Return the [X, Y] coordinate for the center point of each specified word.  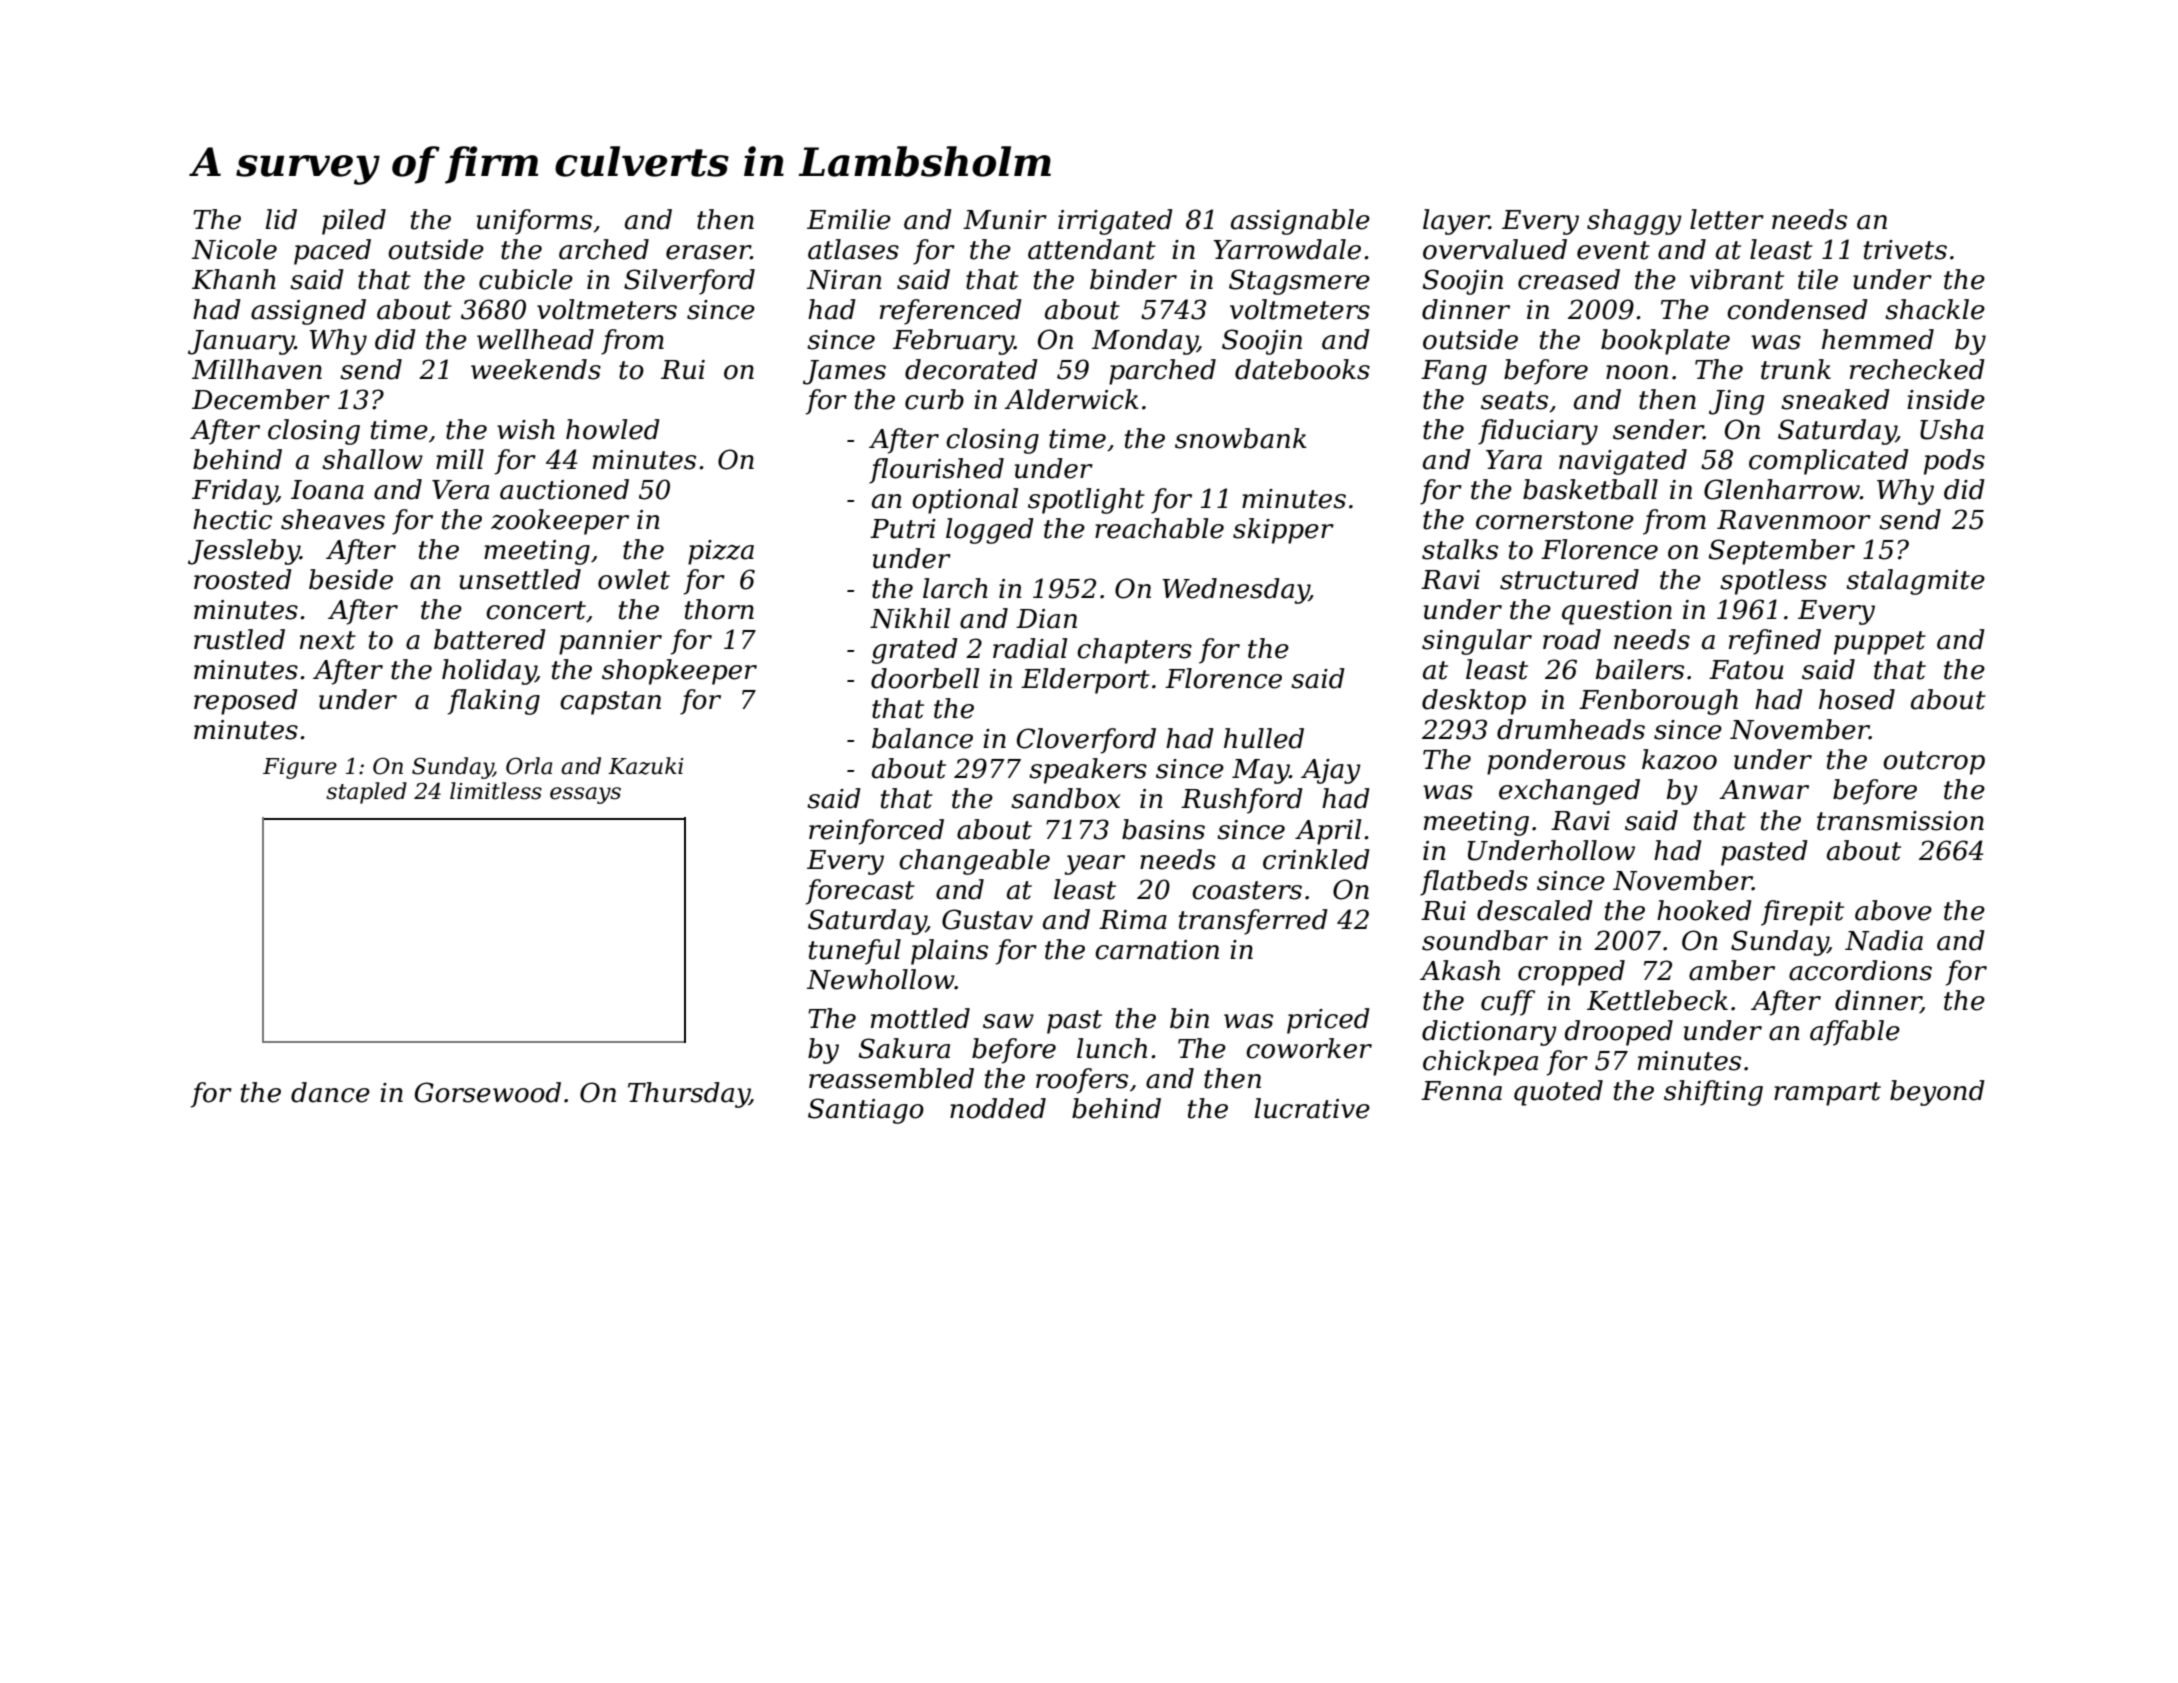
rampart [1827, 1094]
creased [1569, 279]
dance [330, 1092]
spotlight [1086, 501]
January [241, 342]
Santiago [866, 1111]
